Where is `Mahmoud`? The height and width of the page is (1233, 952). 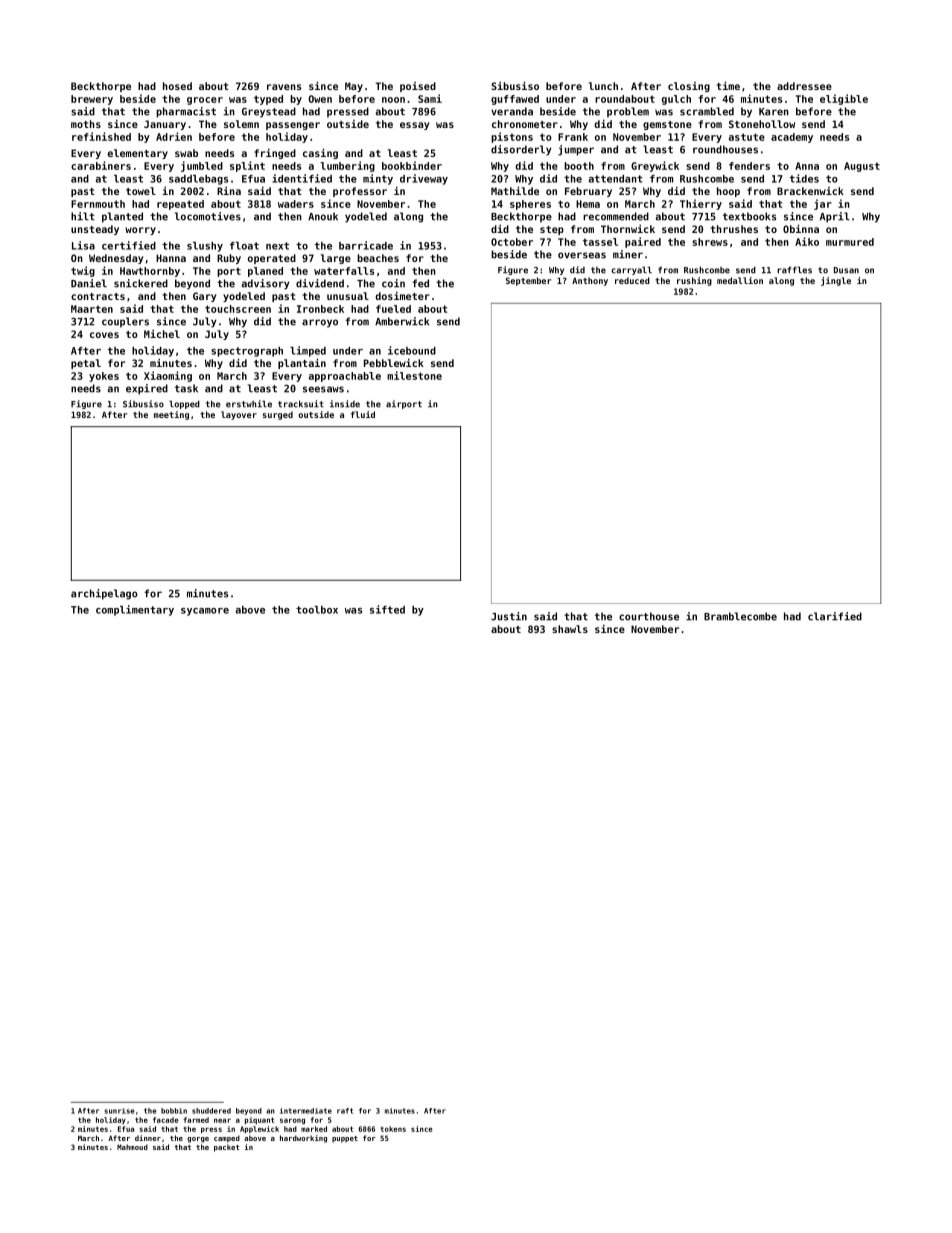
Mahmoud is located at coordinates (132, 1147).
